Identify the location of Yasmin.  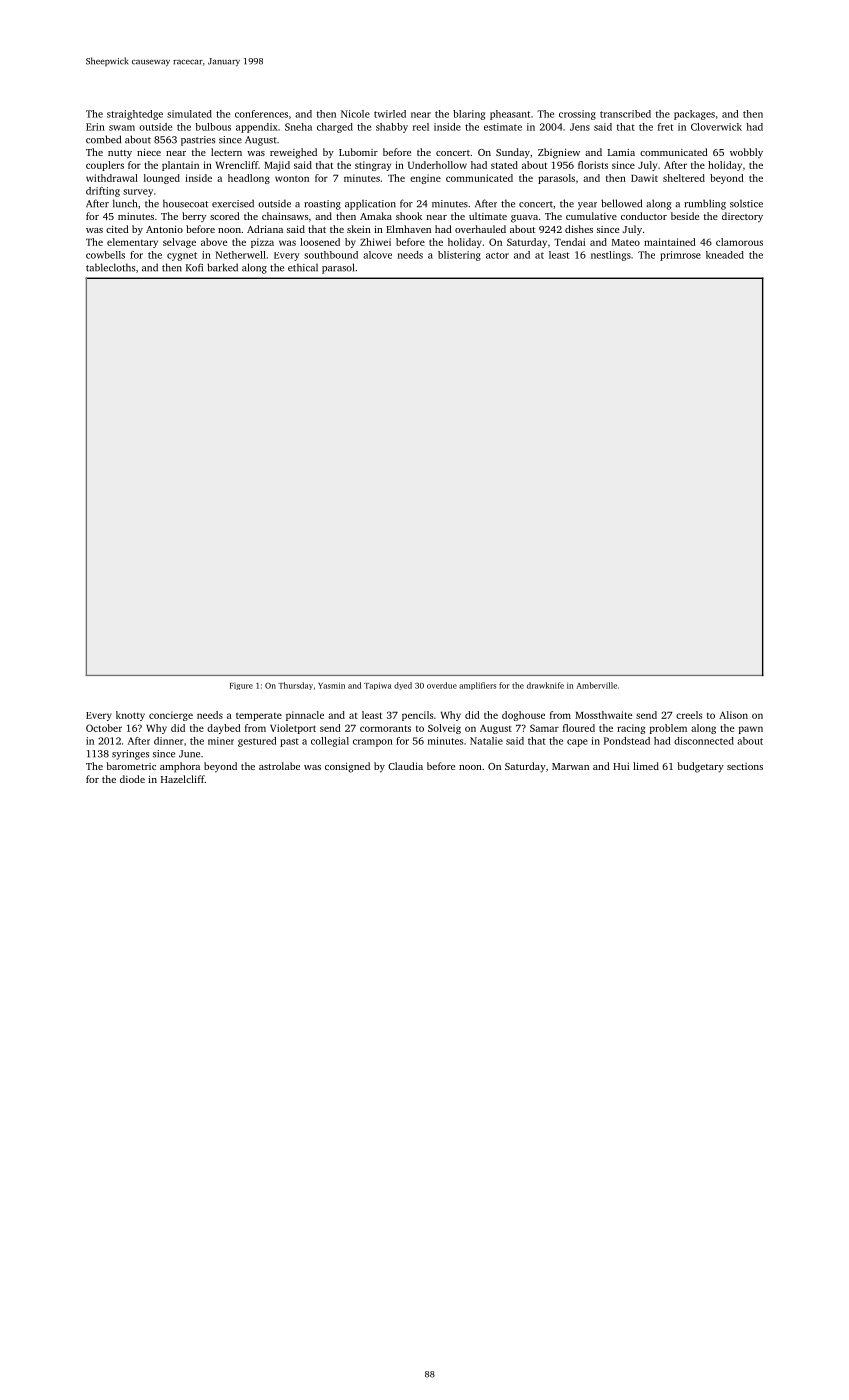
(331, 685).
